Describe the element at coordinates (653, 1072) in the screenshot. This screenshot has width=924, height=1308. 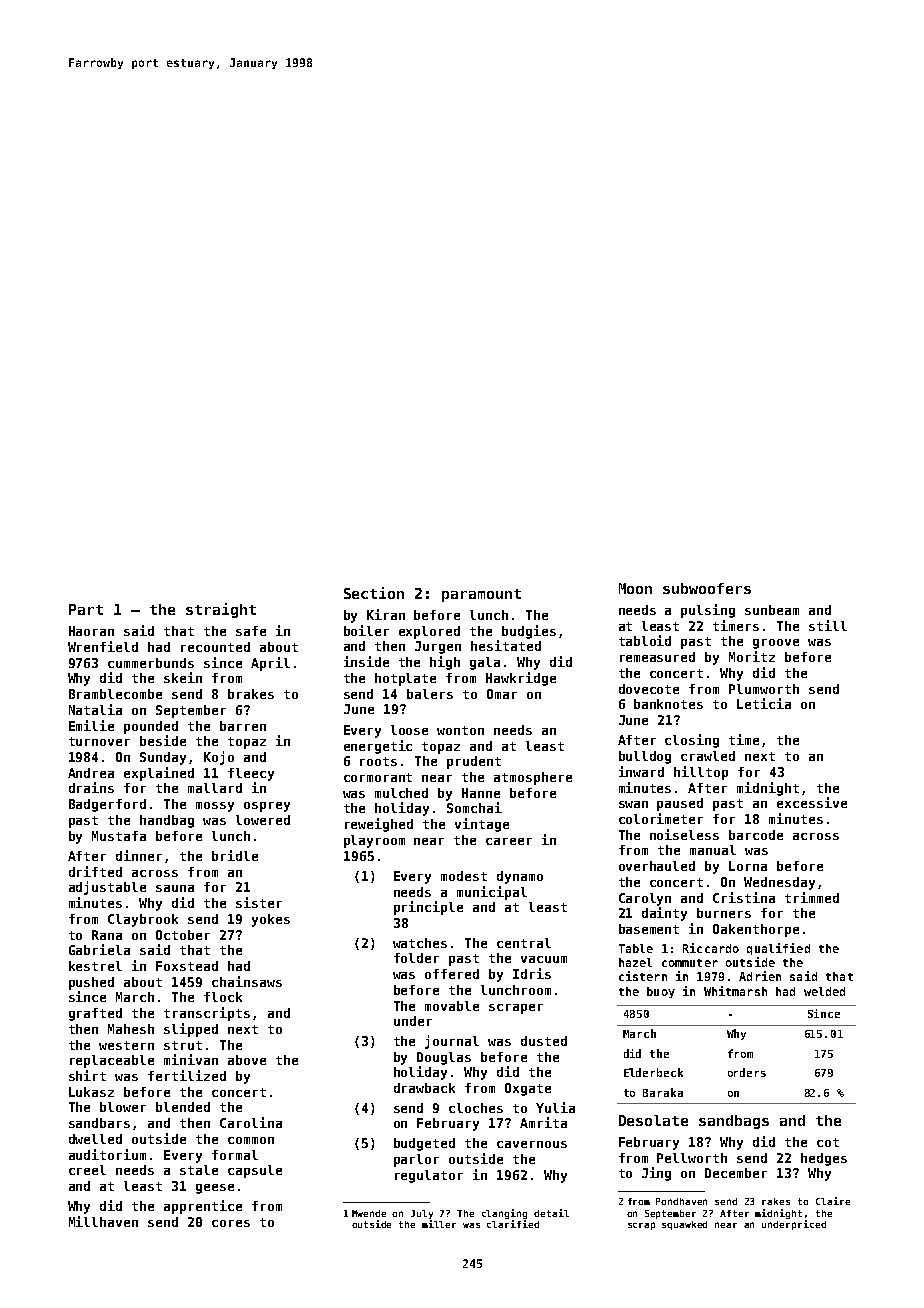
I see `Elderbeck` at that location.
